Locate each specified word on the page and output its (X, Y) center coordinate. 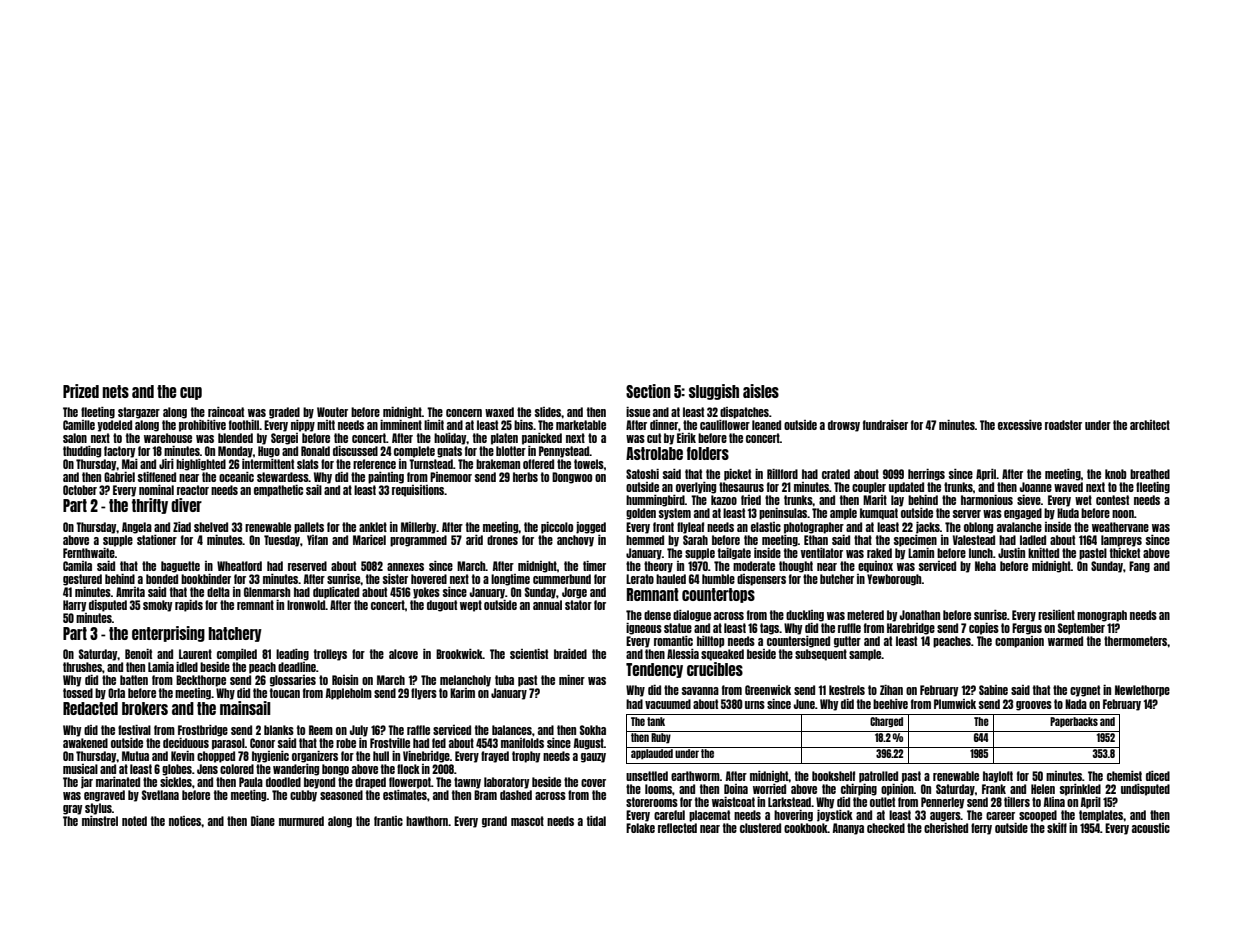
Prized (81, 391)
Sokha (593, 730)
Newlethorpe (1142, 691)
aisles (761, 391)
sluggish (714, 392)
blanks (279, 730)
